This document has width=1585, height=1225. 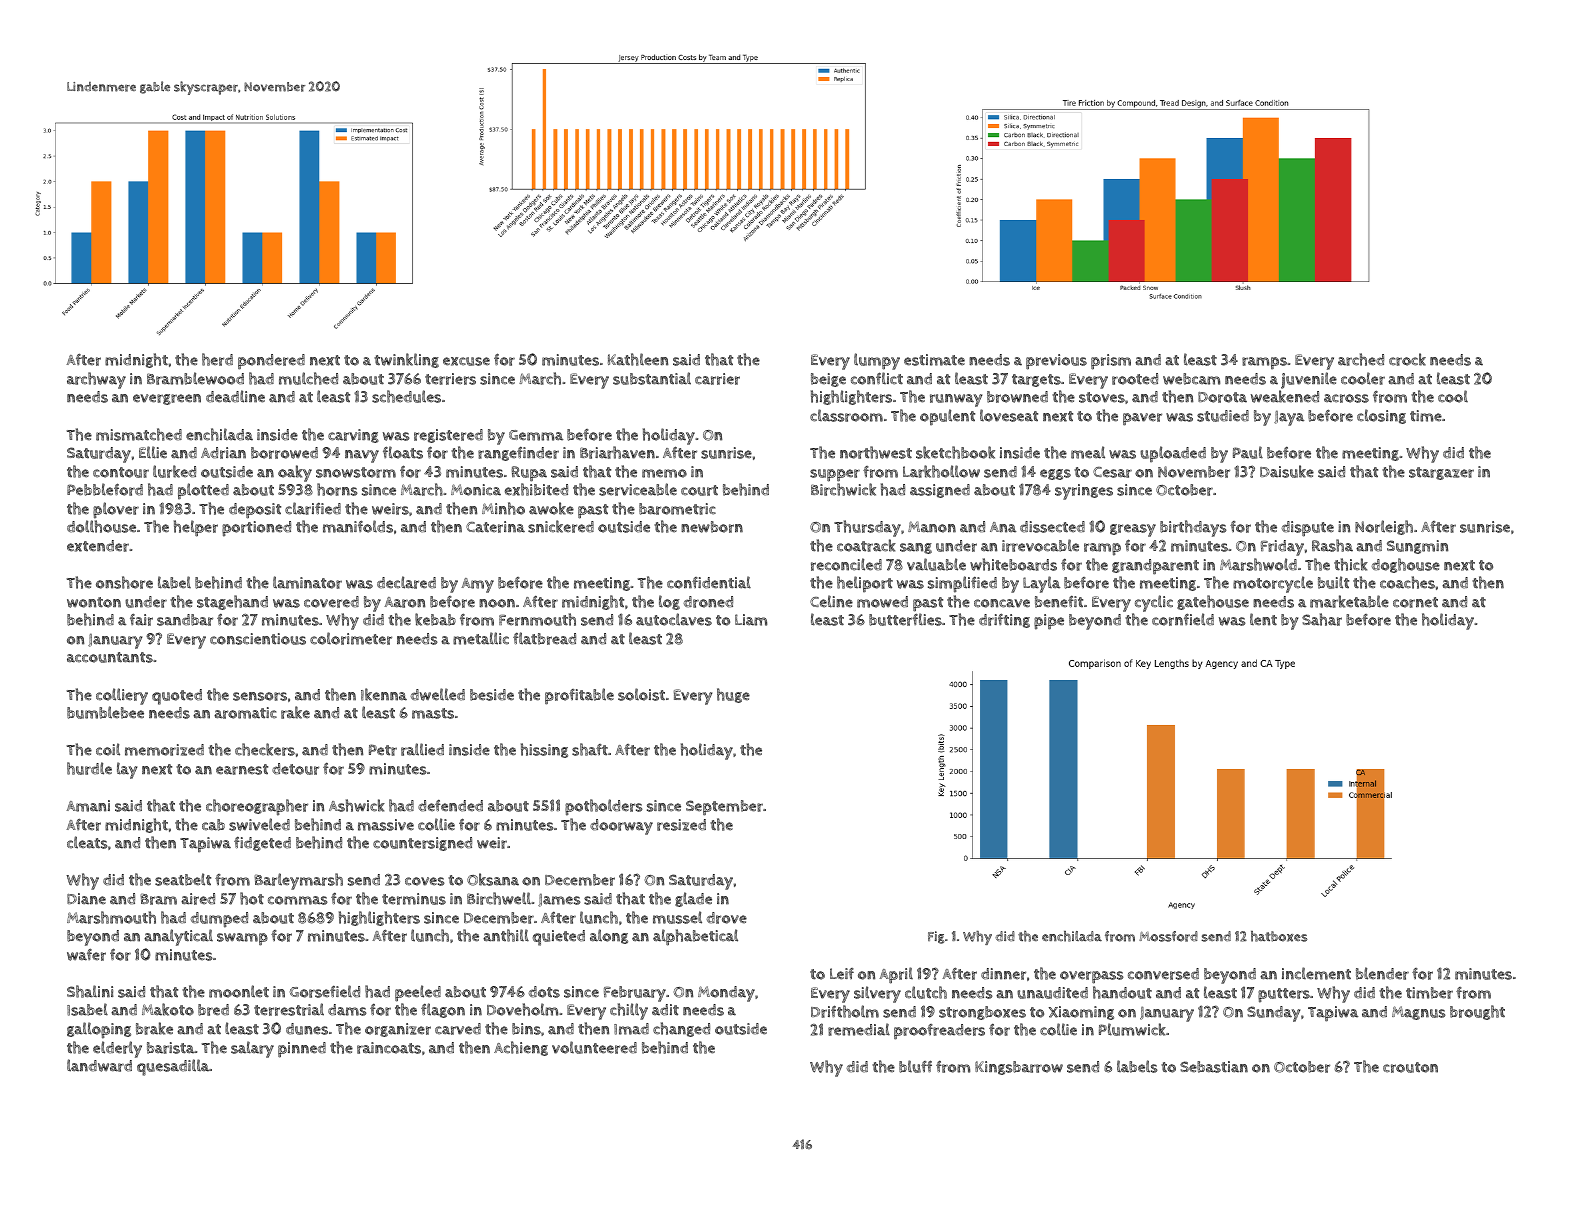 I want to click on Amani, so click(x=88, y=806).
